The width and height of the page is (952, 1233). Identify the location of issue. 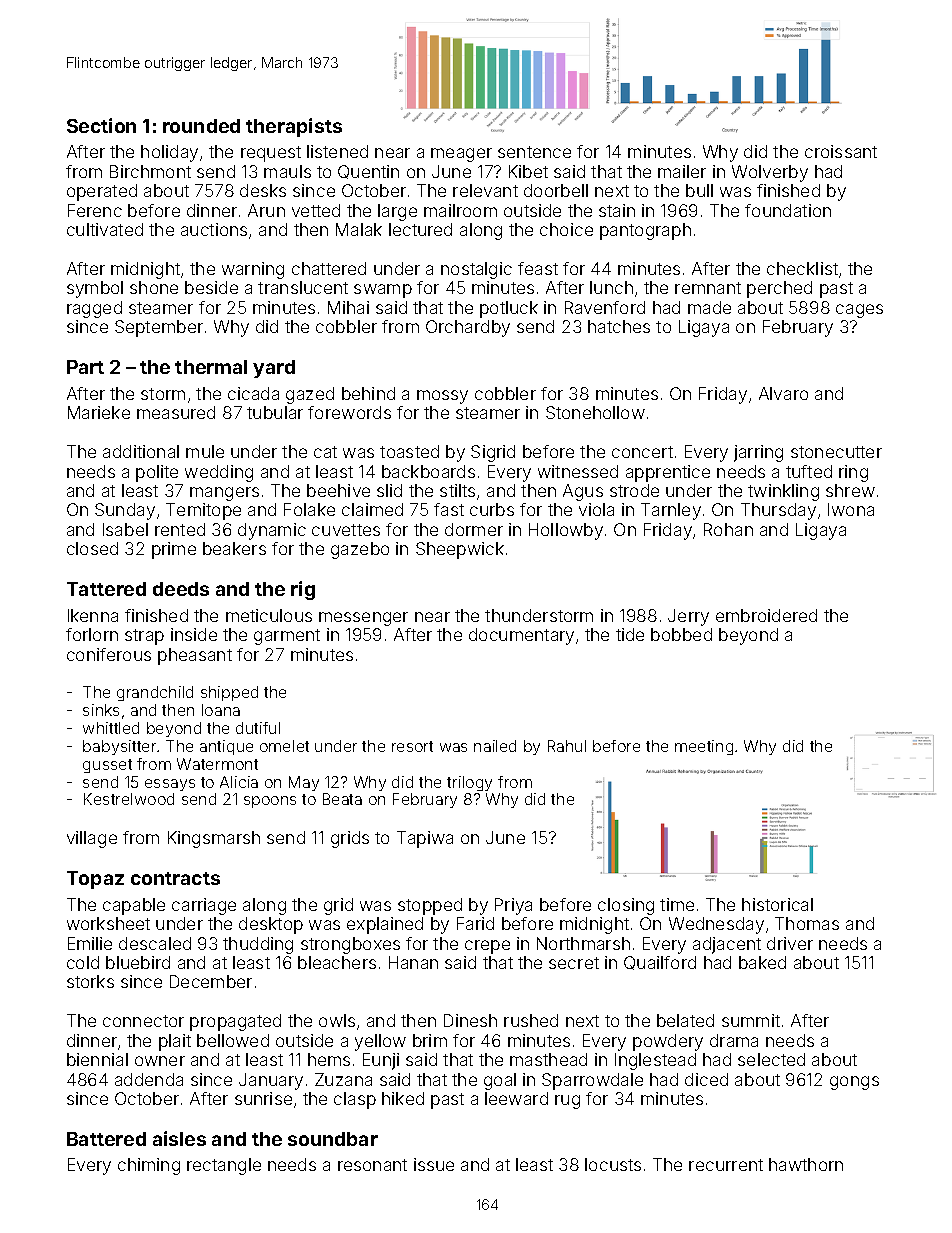
(434, 1164).
